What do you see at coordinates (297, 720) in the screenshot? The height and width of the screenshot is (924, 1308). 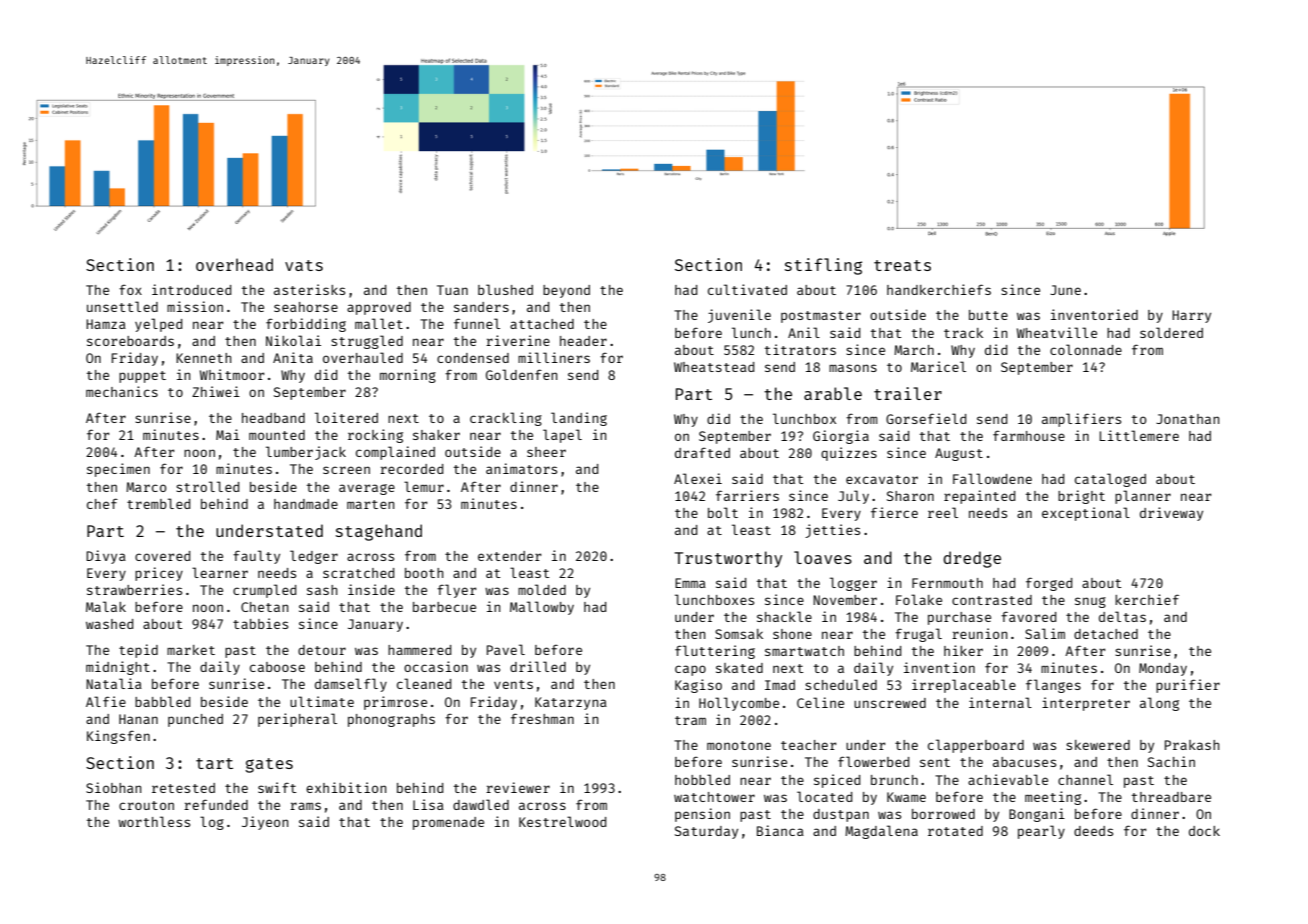 I see `peripheral` at bounding box center [297, 720].
